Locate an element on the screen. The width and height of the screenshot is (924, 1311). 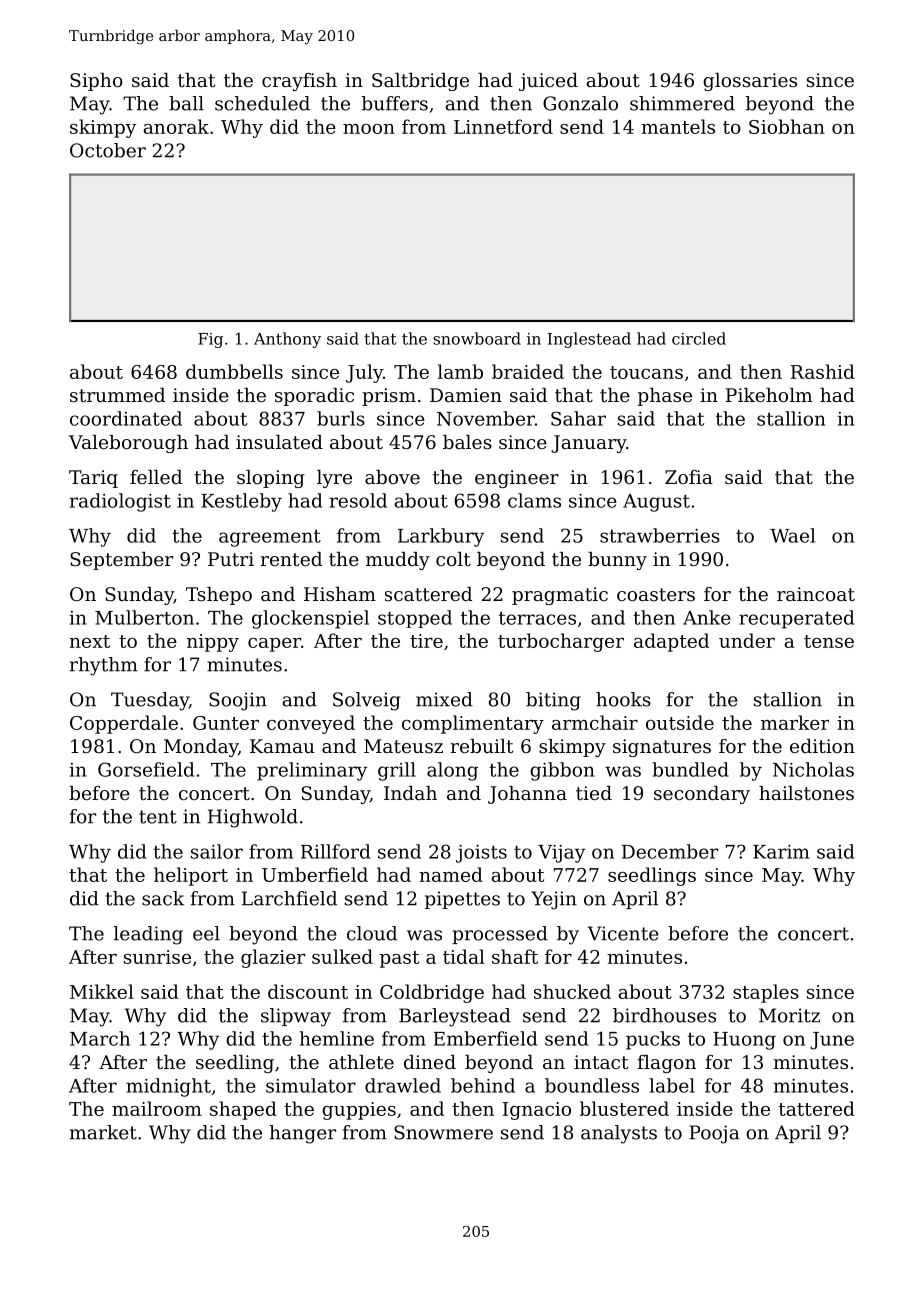
glossaries is located at coordinates (750, 82).
